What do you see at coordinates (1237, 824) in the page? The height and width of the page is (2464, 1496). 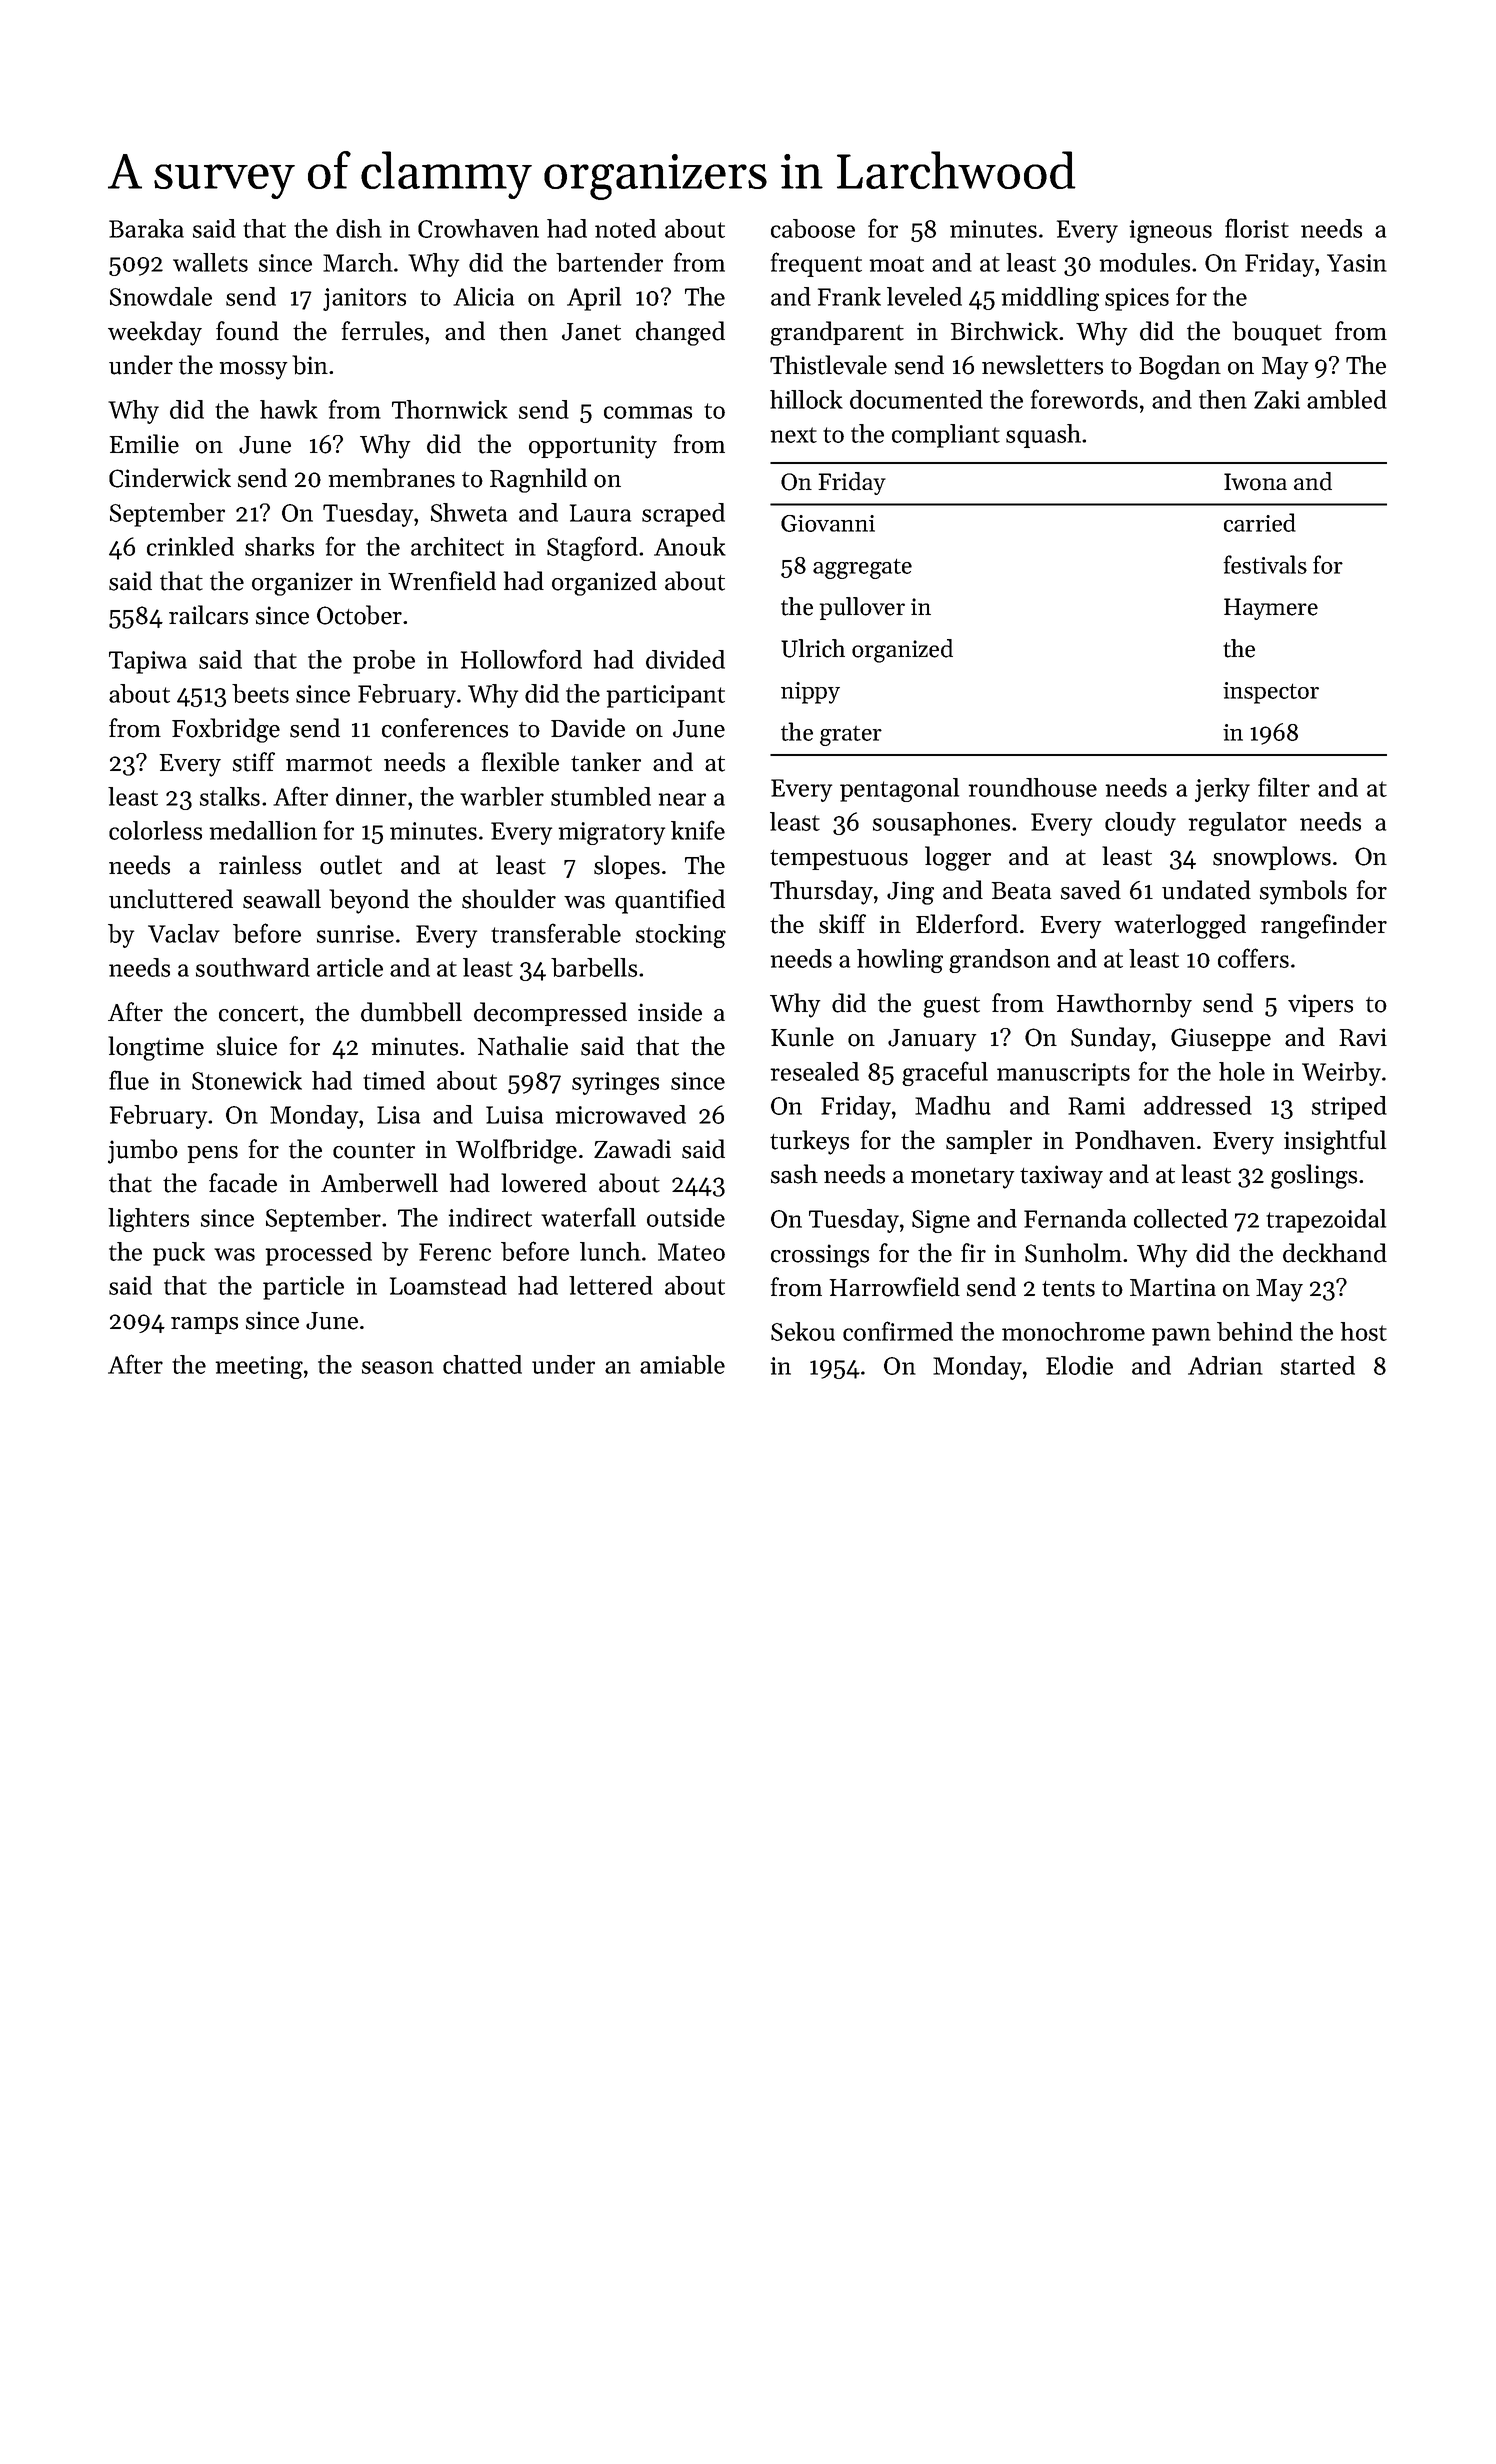 I see `regulator` at bounding box center [1237, 824].
